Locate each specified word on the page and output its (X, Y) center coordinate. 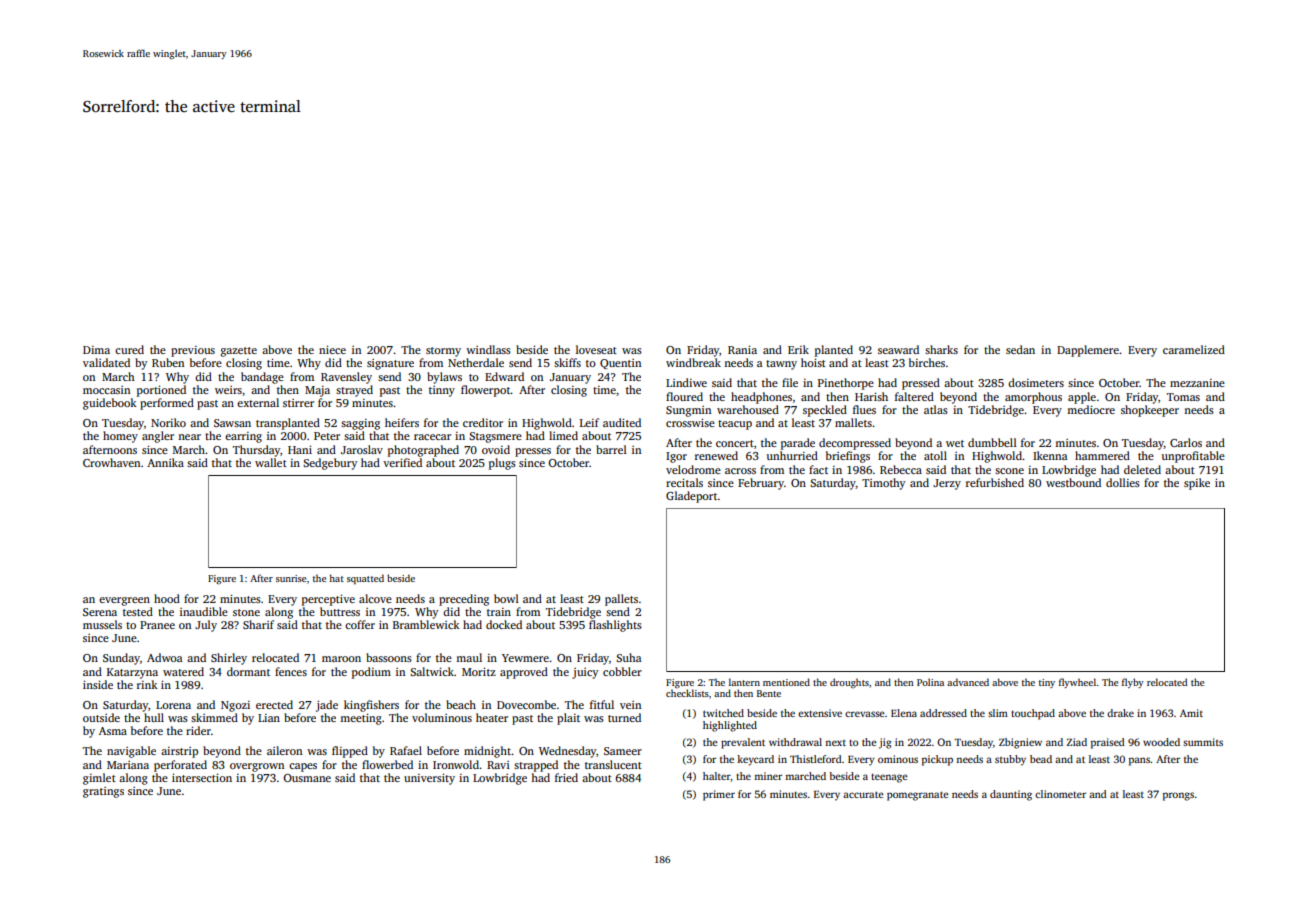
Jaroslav (362, 449)
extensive (820, 713)
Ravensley (346, 378)
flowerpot (486, 391)
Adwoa (164, 657)
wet (955, 443)
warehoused (748, 409)
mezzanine (1197, 383)
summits (1203, 742)
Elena (904, 713)
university (429, 779)
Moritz (479, 671)
